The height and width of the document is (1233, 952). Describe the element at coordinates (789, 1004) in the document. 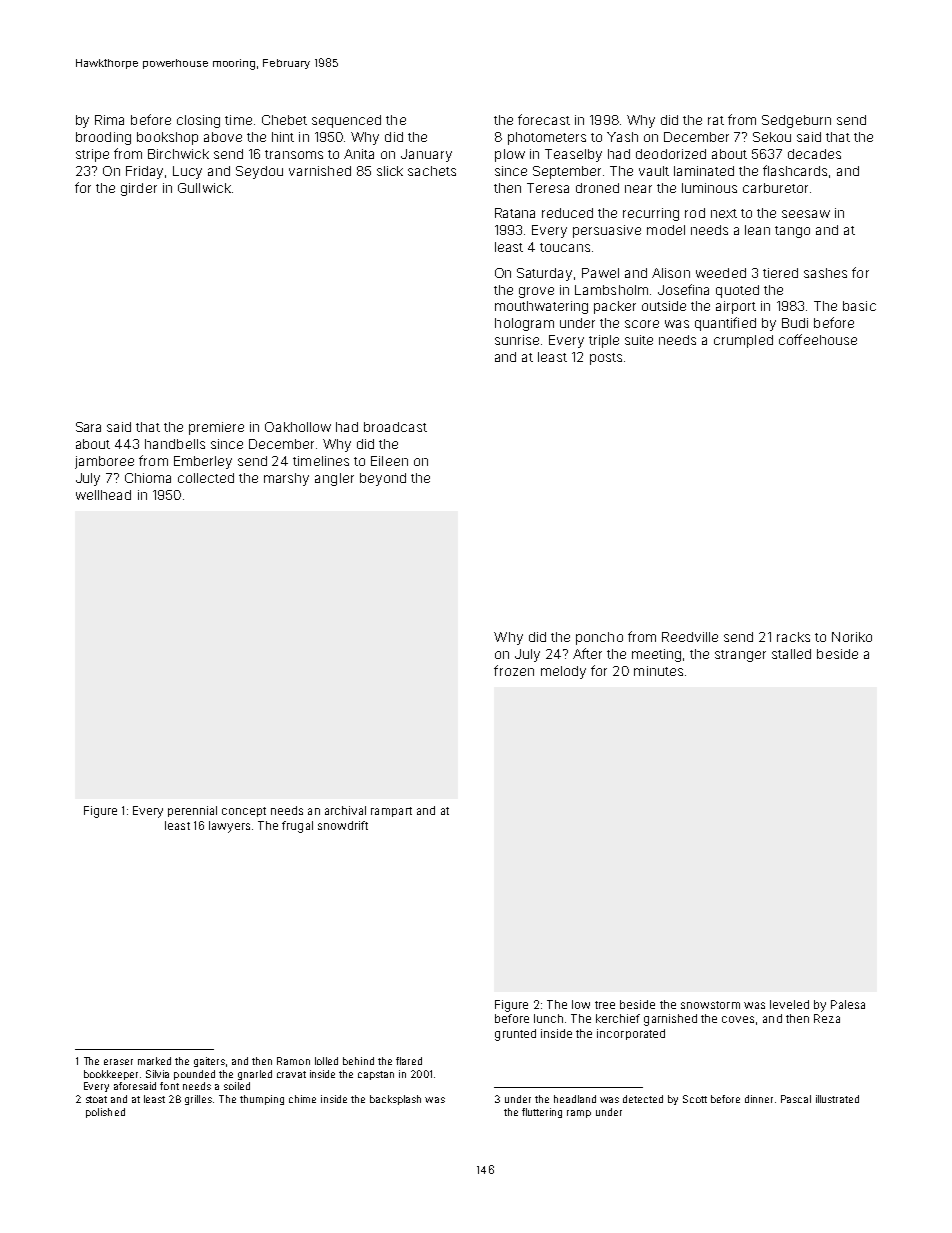

I see `leveled` at that location.
